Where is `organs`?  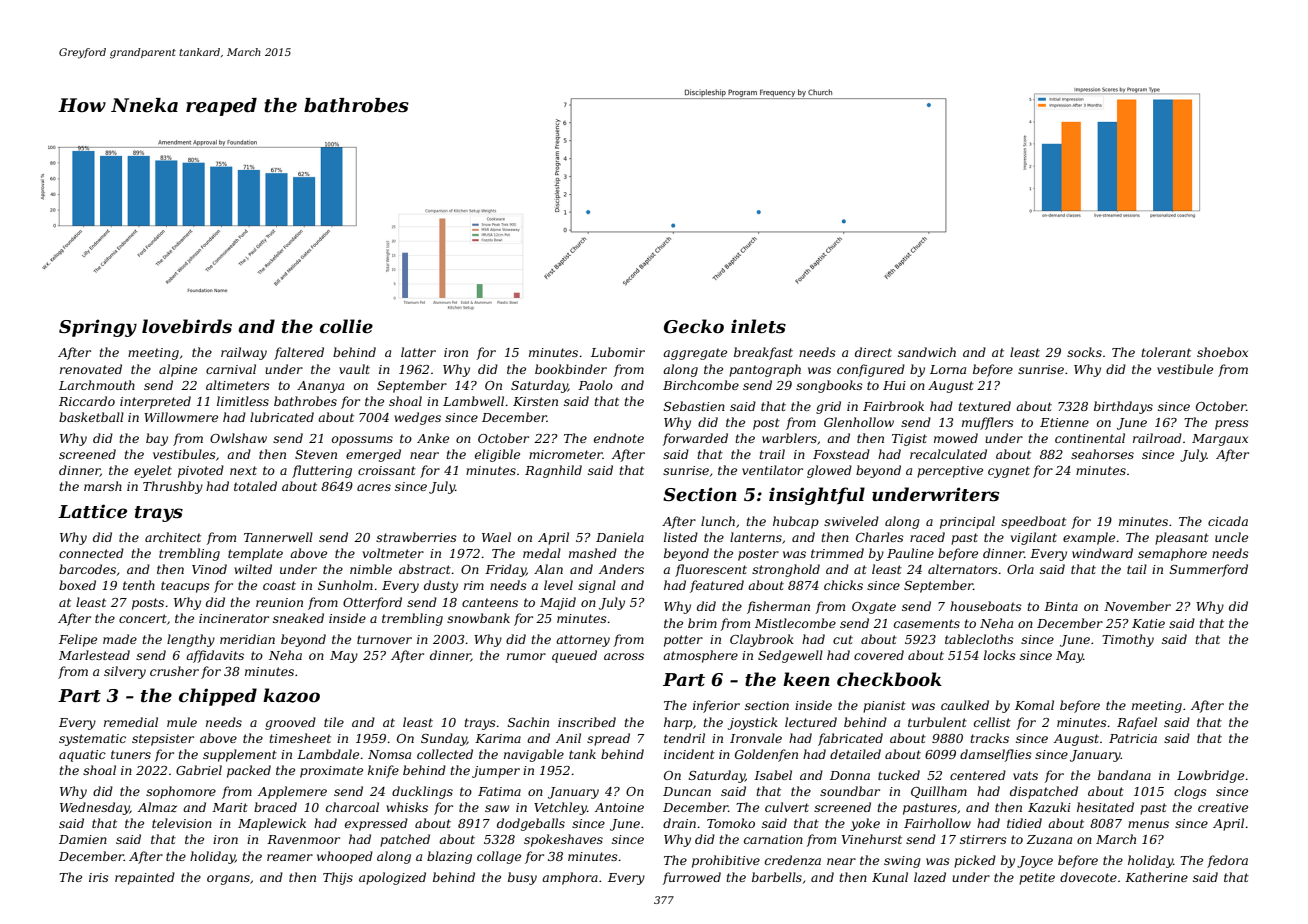
organs is located at coordinates (228, 880).
